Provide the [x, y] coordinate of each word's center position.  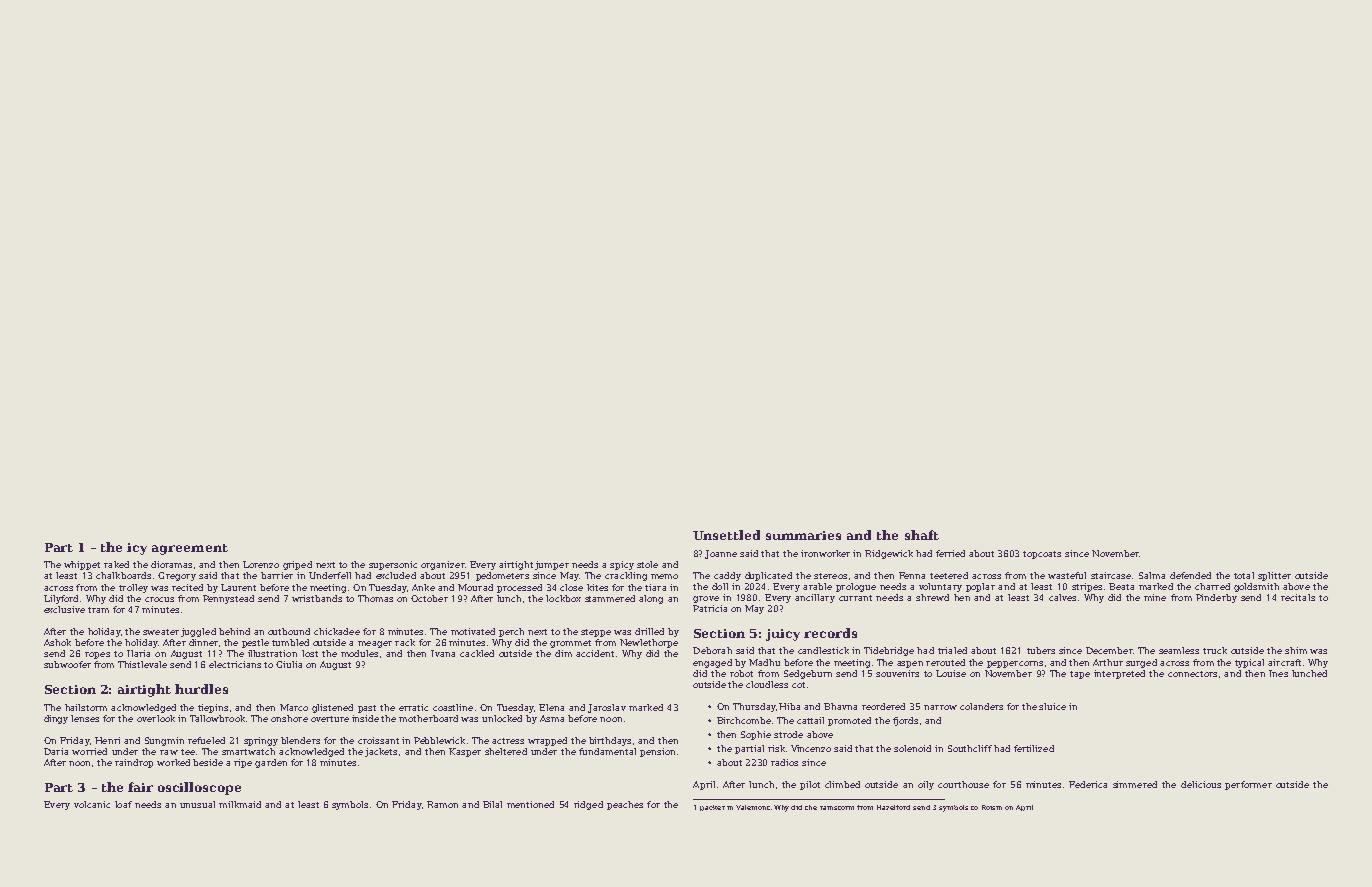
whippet [82, 565]
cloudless [767, 684]
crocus [159, 599]
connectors [1192, 674]
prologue [856, 587]
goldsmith [1256, 587]
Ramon [442, 804]
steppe [596, 633]
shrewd [932, 597]
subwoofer [67, 664]
